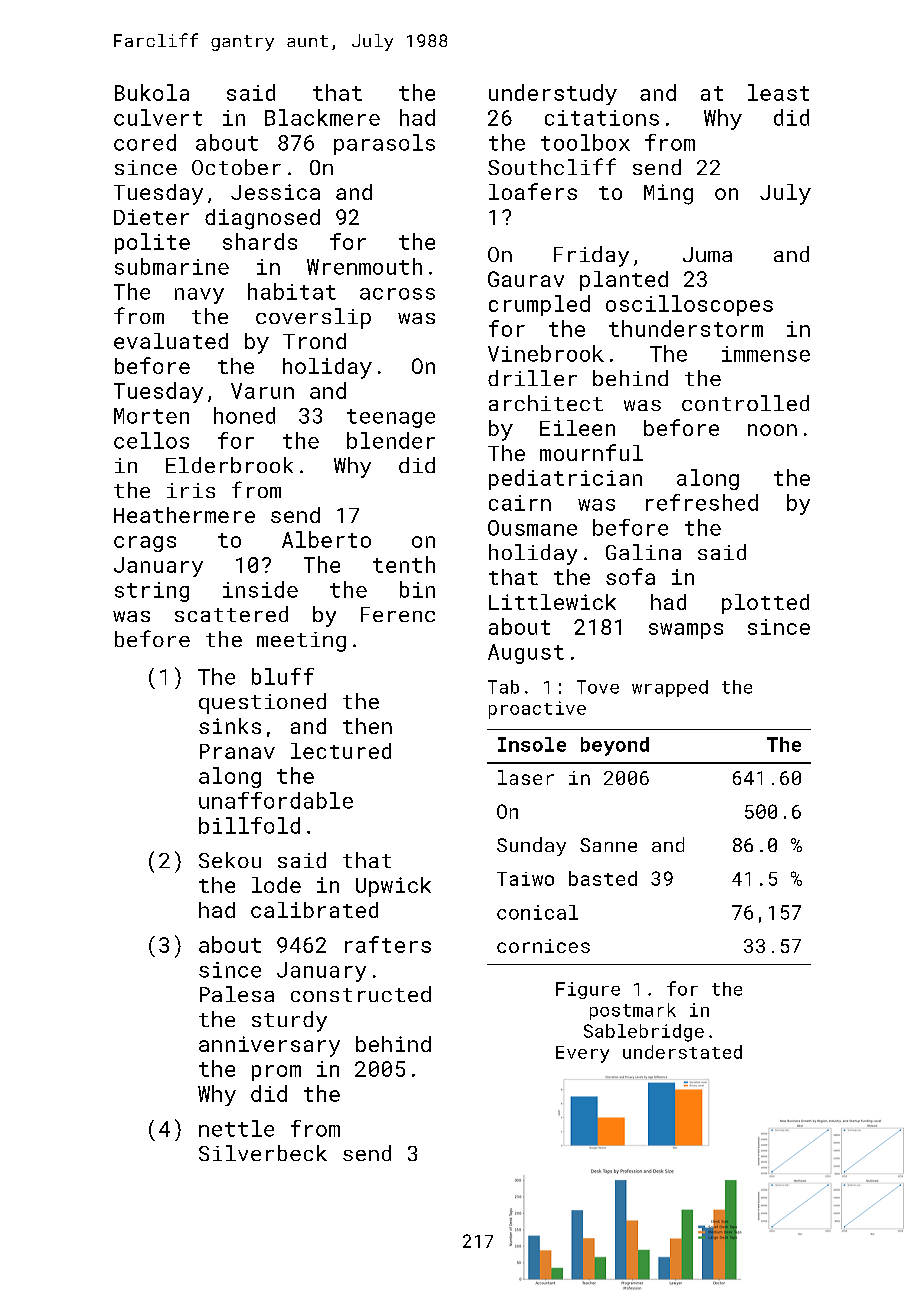 This document has height=1314, width=924. I want to click on Juma, so click(707, 254).
